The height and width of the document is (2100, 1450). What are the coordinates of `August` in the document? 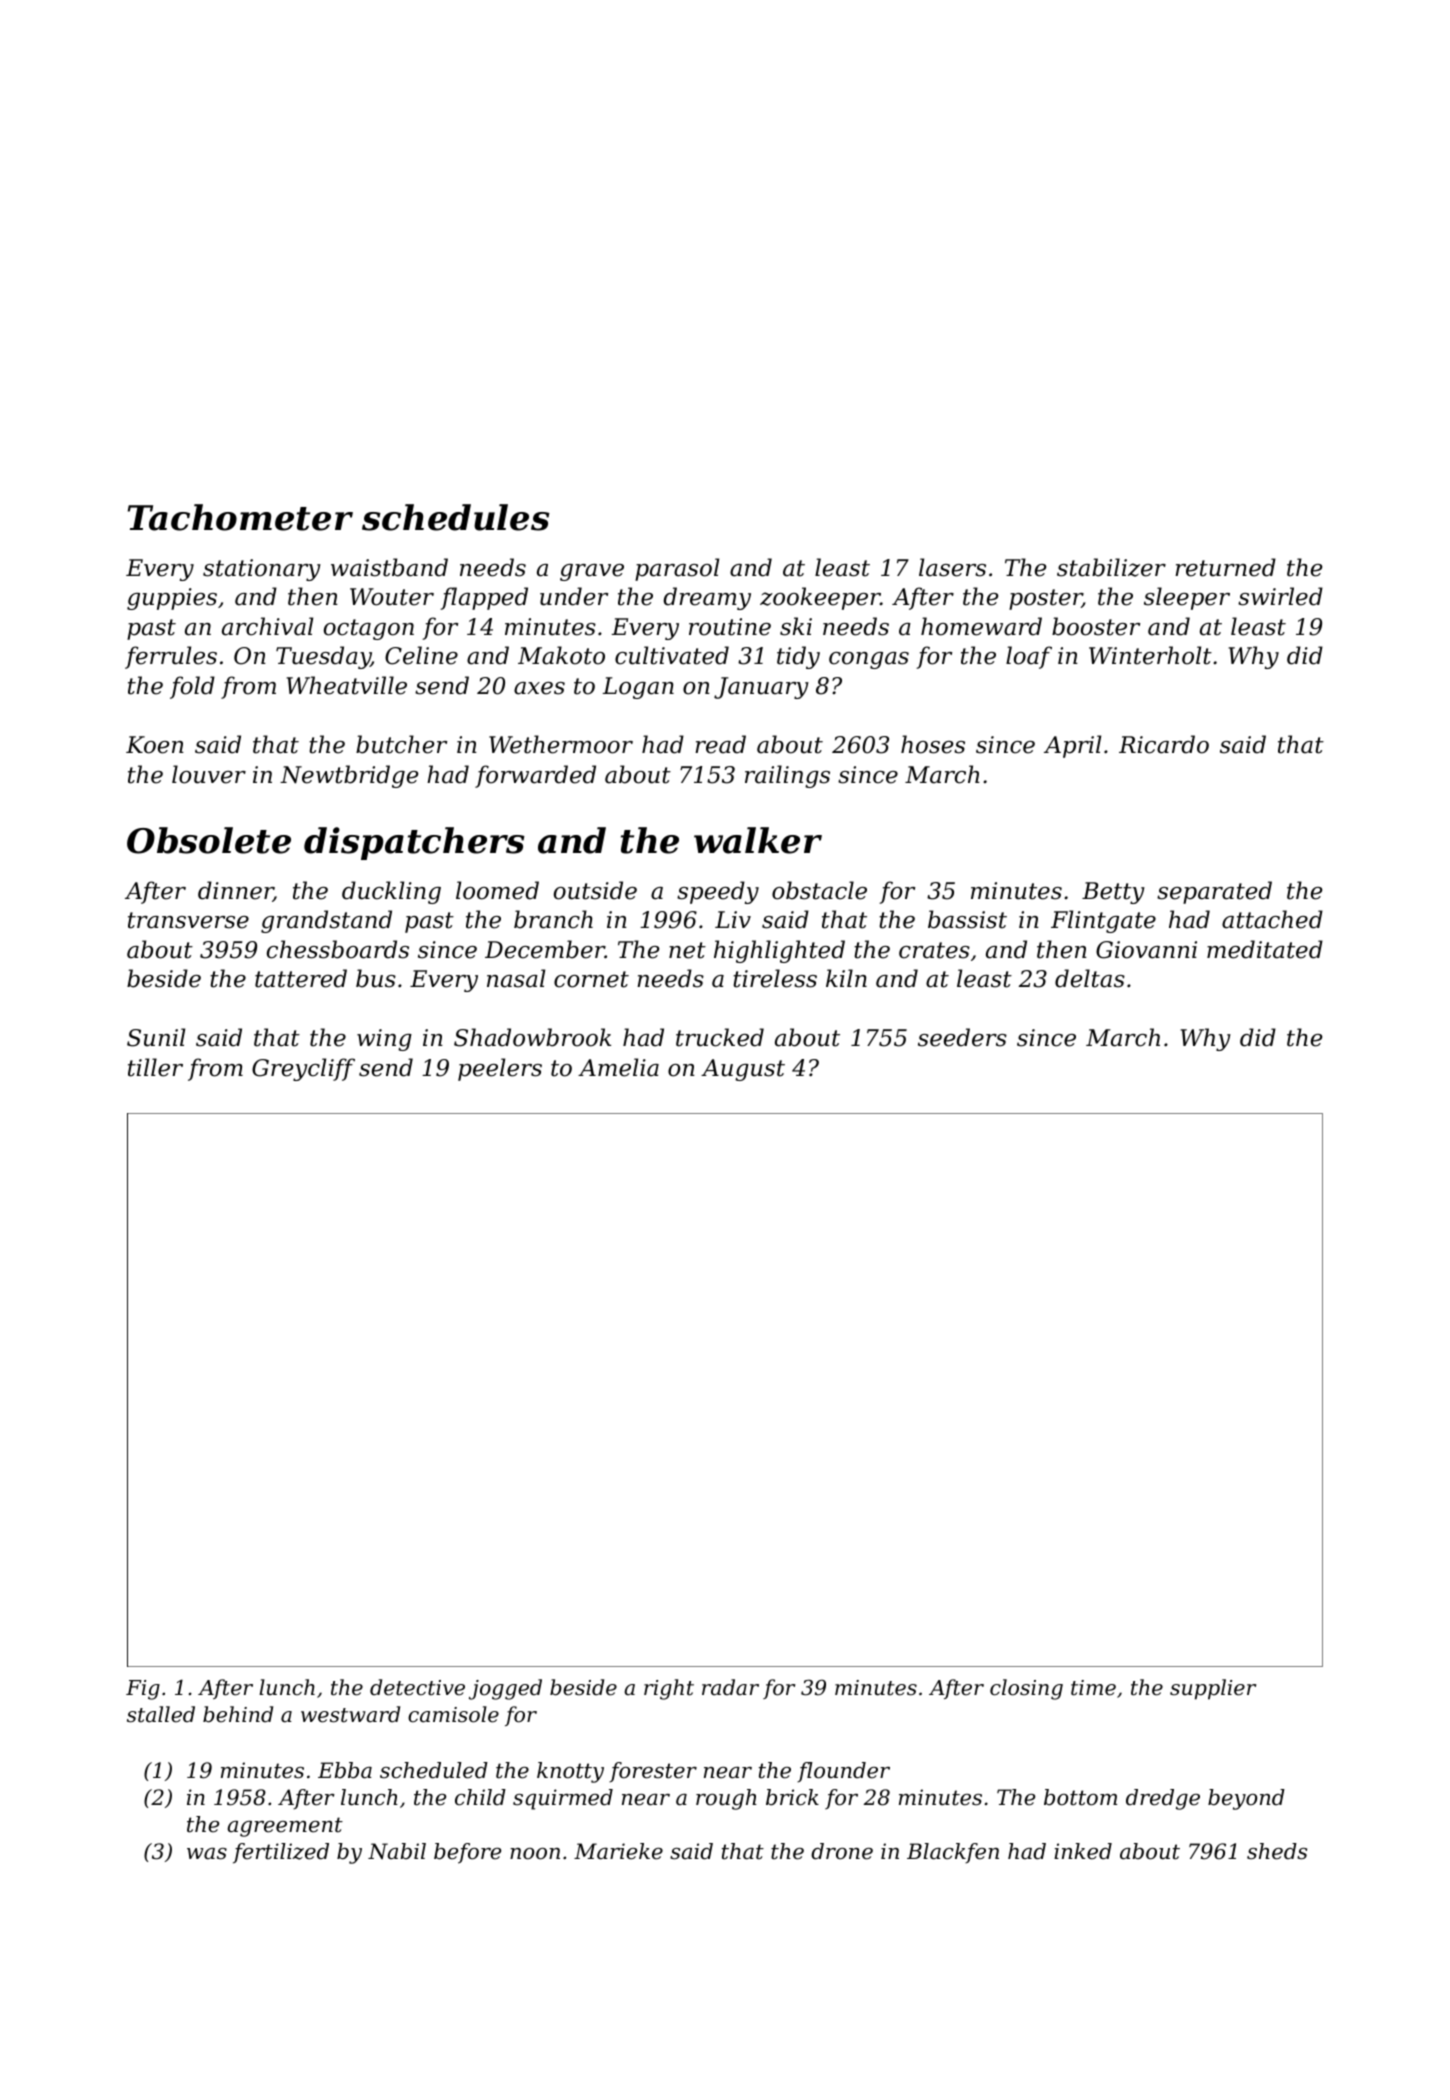 It's located at (743, 1070).
